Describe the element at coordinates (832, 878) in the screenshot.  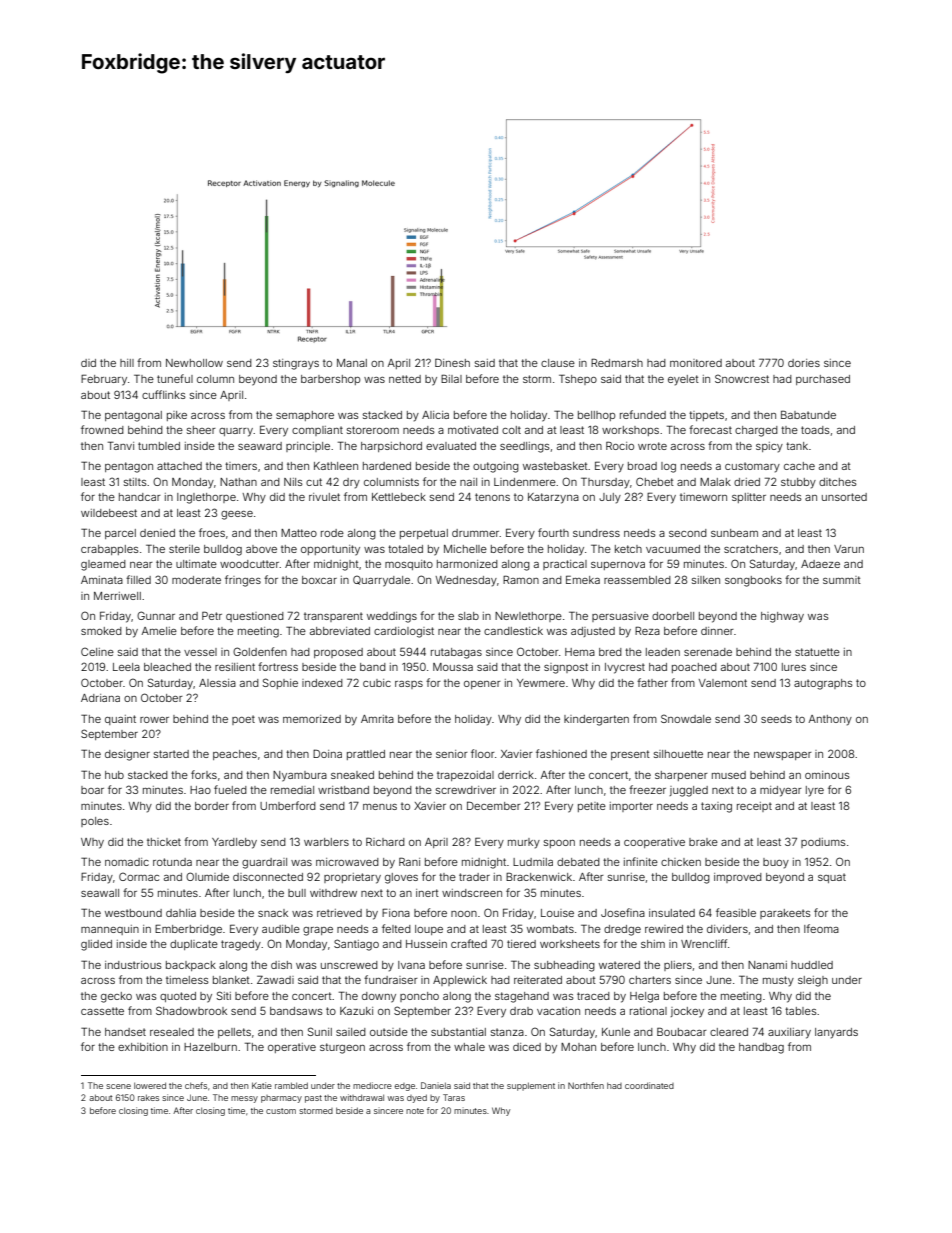
I see `squat` at that location.
